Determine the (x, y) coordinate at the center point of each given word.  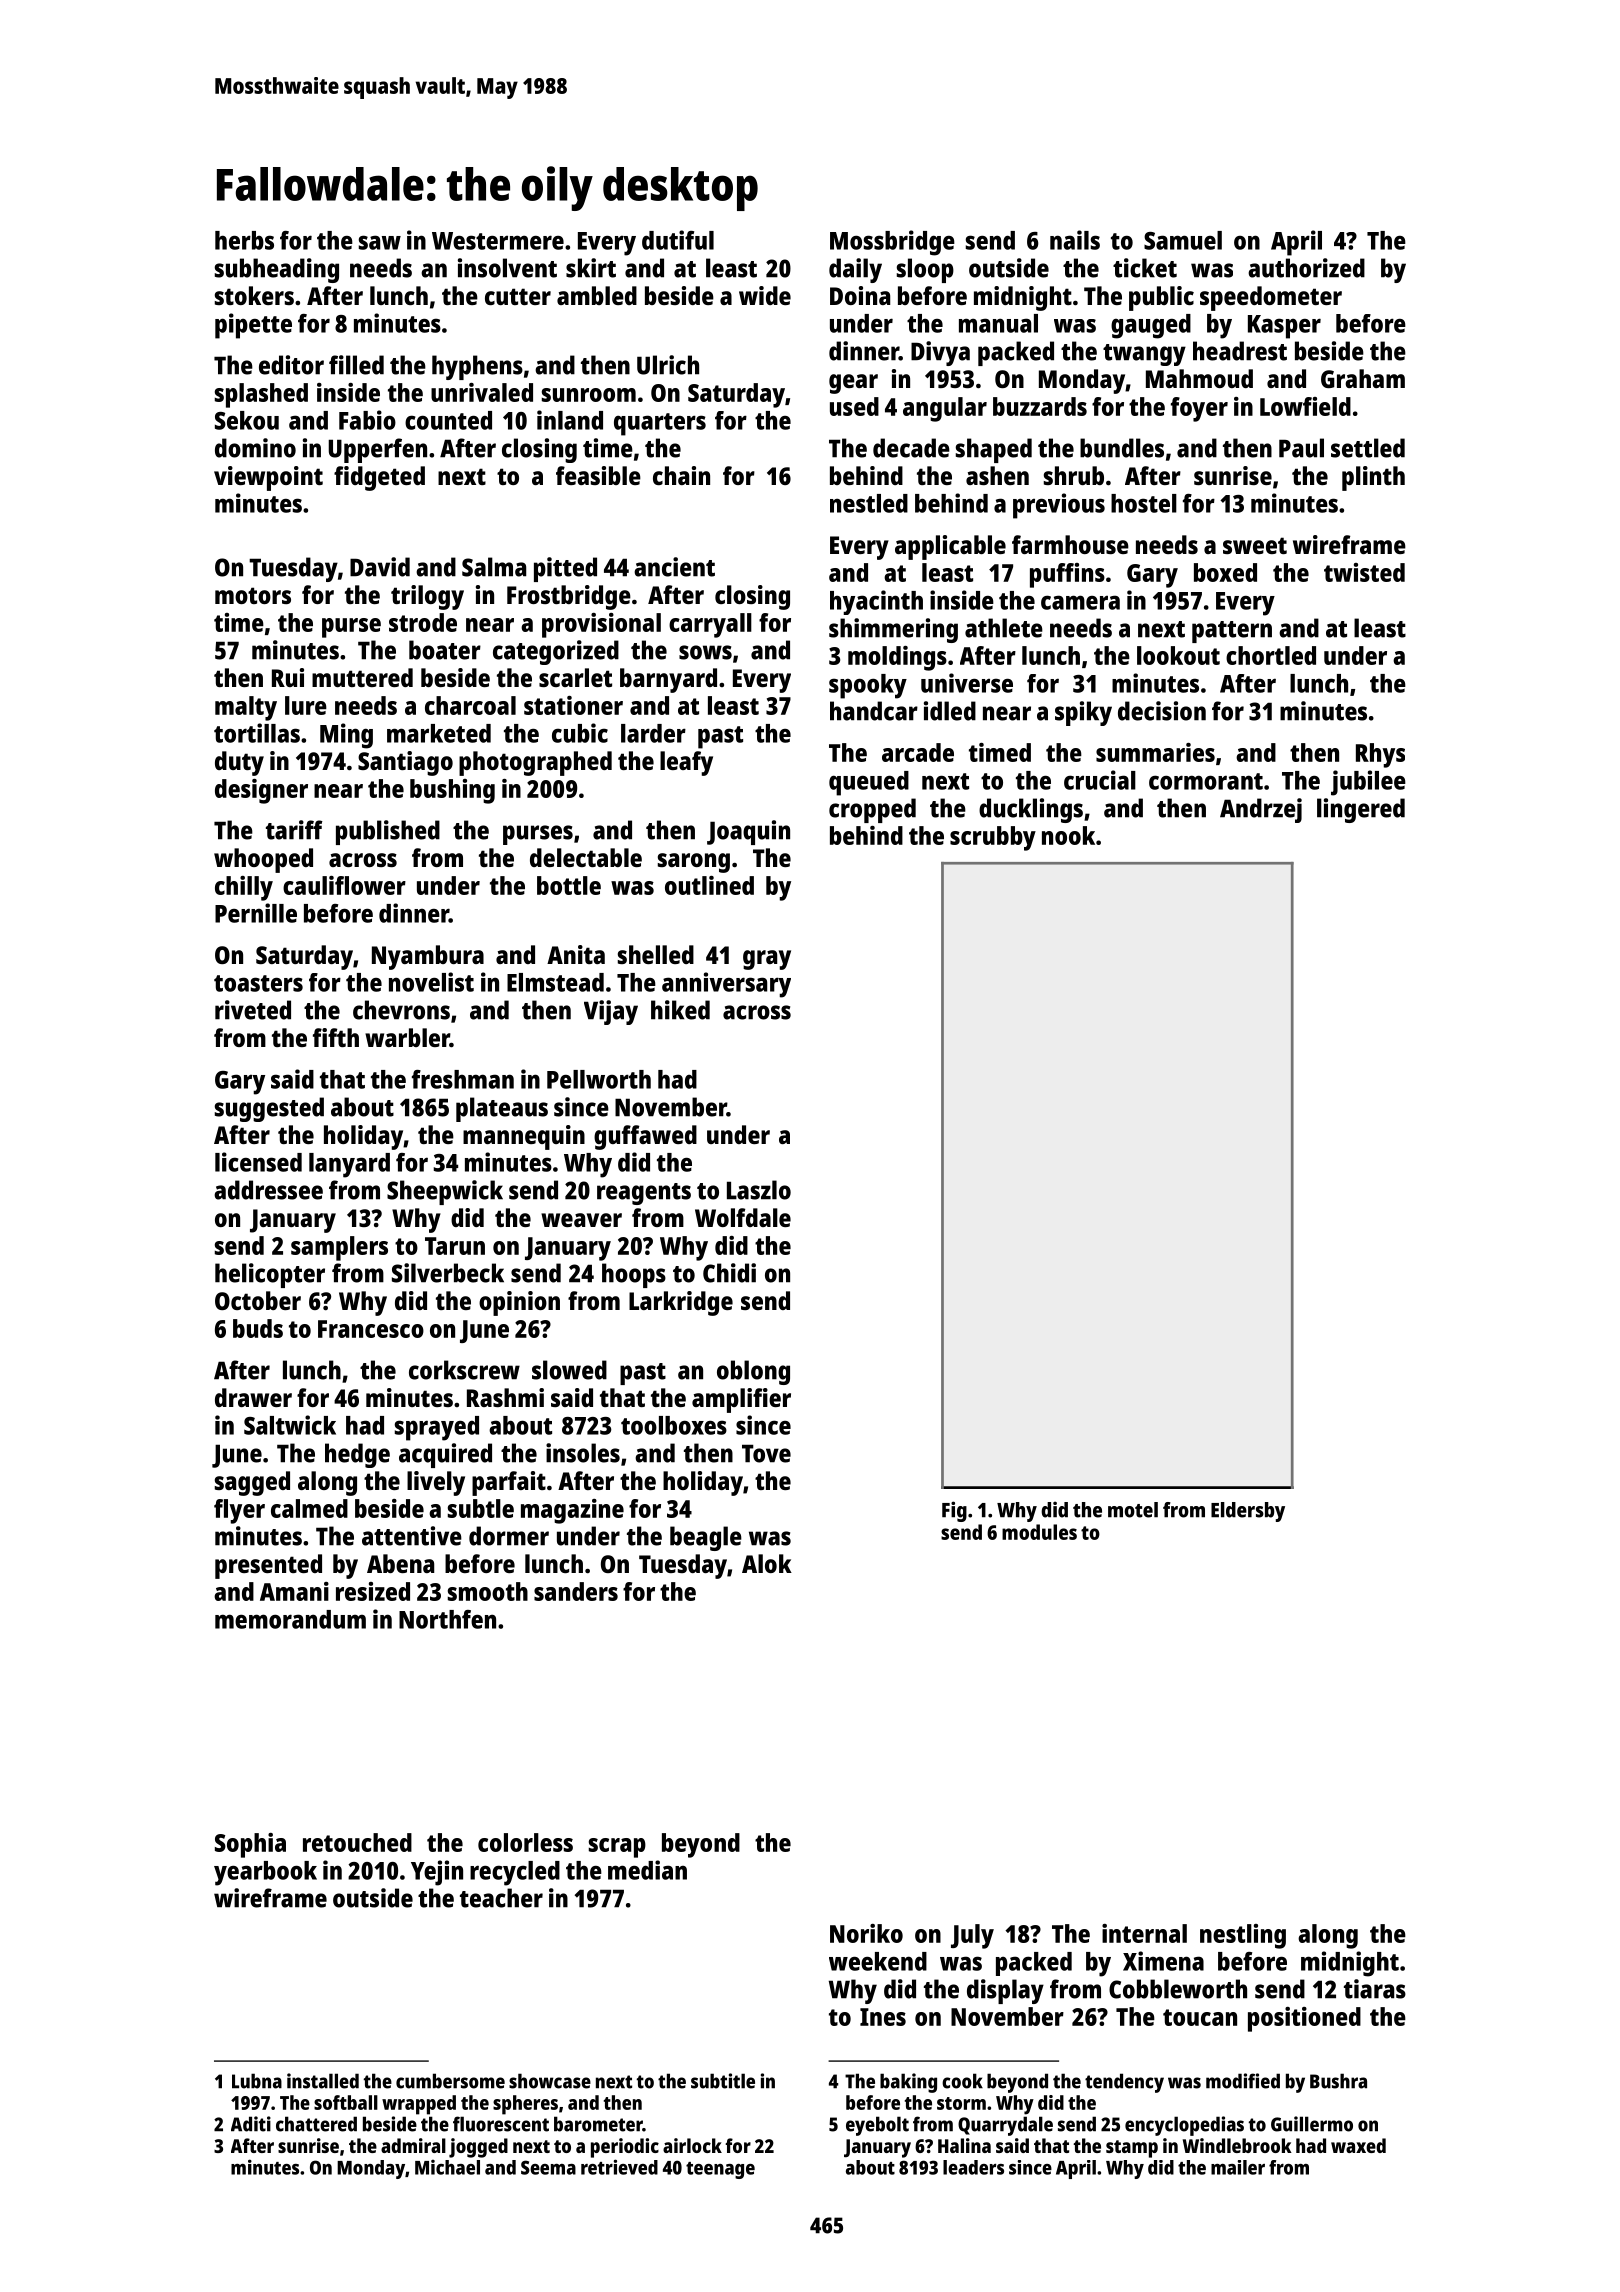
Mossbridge (892, 243)
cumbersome (450, 2081)
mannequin (524, 1137)
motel (1133, 1510)
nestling (1243, 1936)
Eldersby (1248, 1512)
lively (436, 1483)
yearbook (265, 1873)
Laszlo (759, 1190)
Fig (954, 1511)
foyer (1199, 409)
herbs (244, 240)
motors (253, 595)
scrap (617, 1848)
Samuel (1183, 240)
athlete (1004, 628)
